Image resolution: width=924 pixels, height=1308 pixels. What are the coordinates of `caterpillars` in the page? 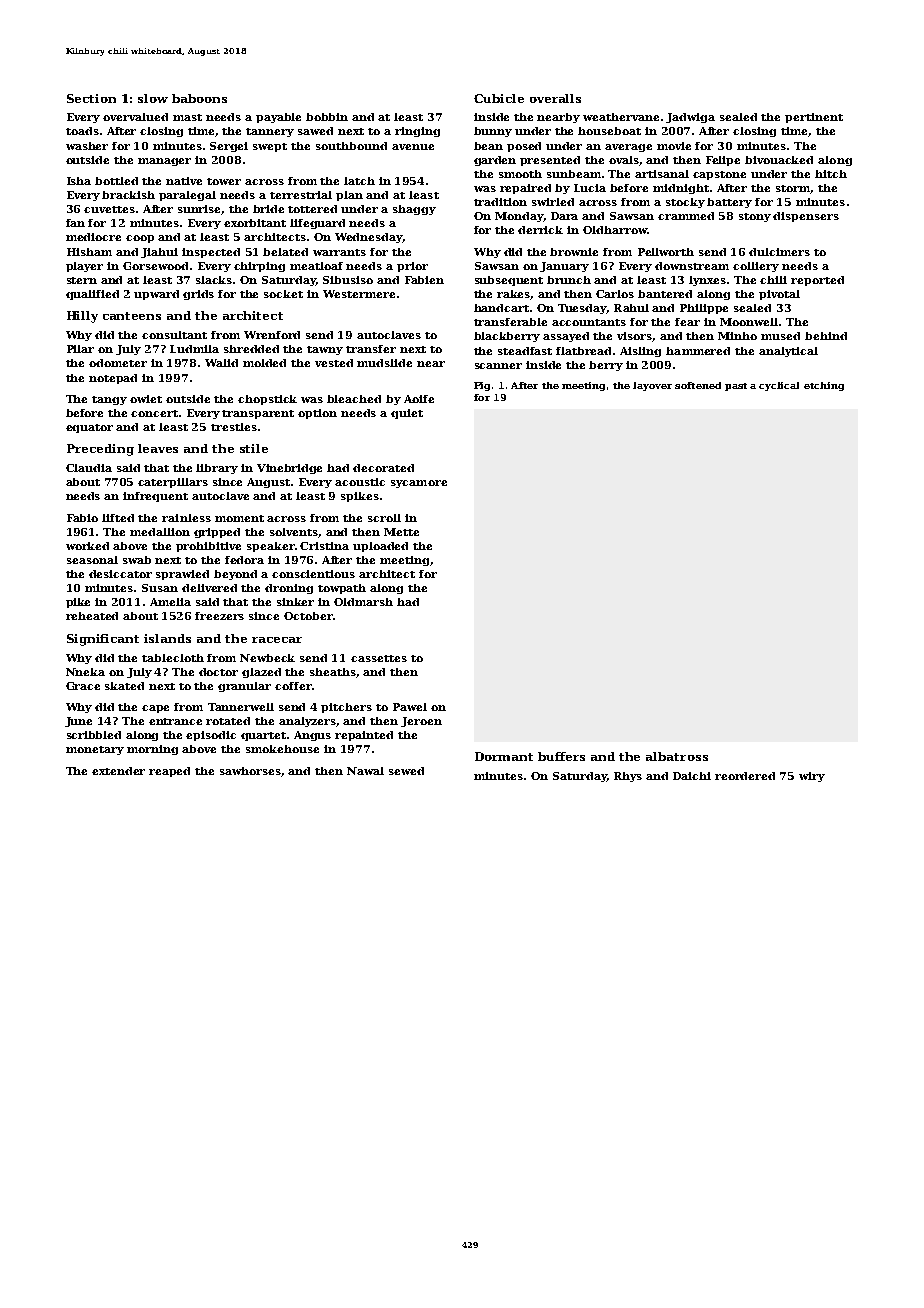 It's located at (173, 483).
